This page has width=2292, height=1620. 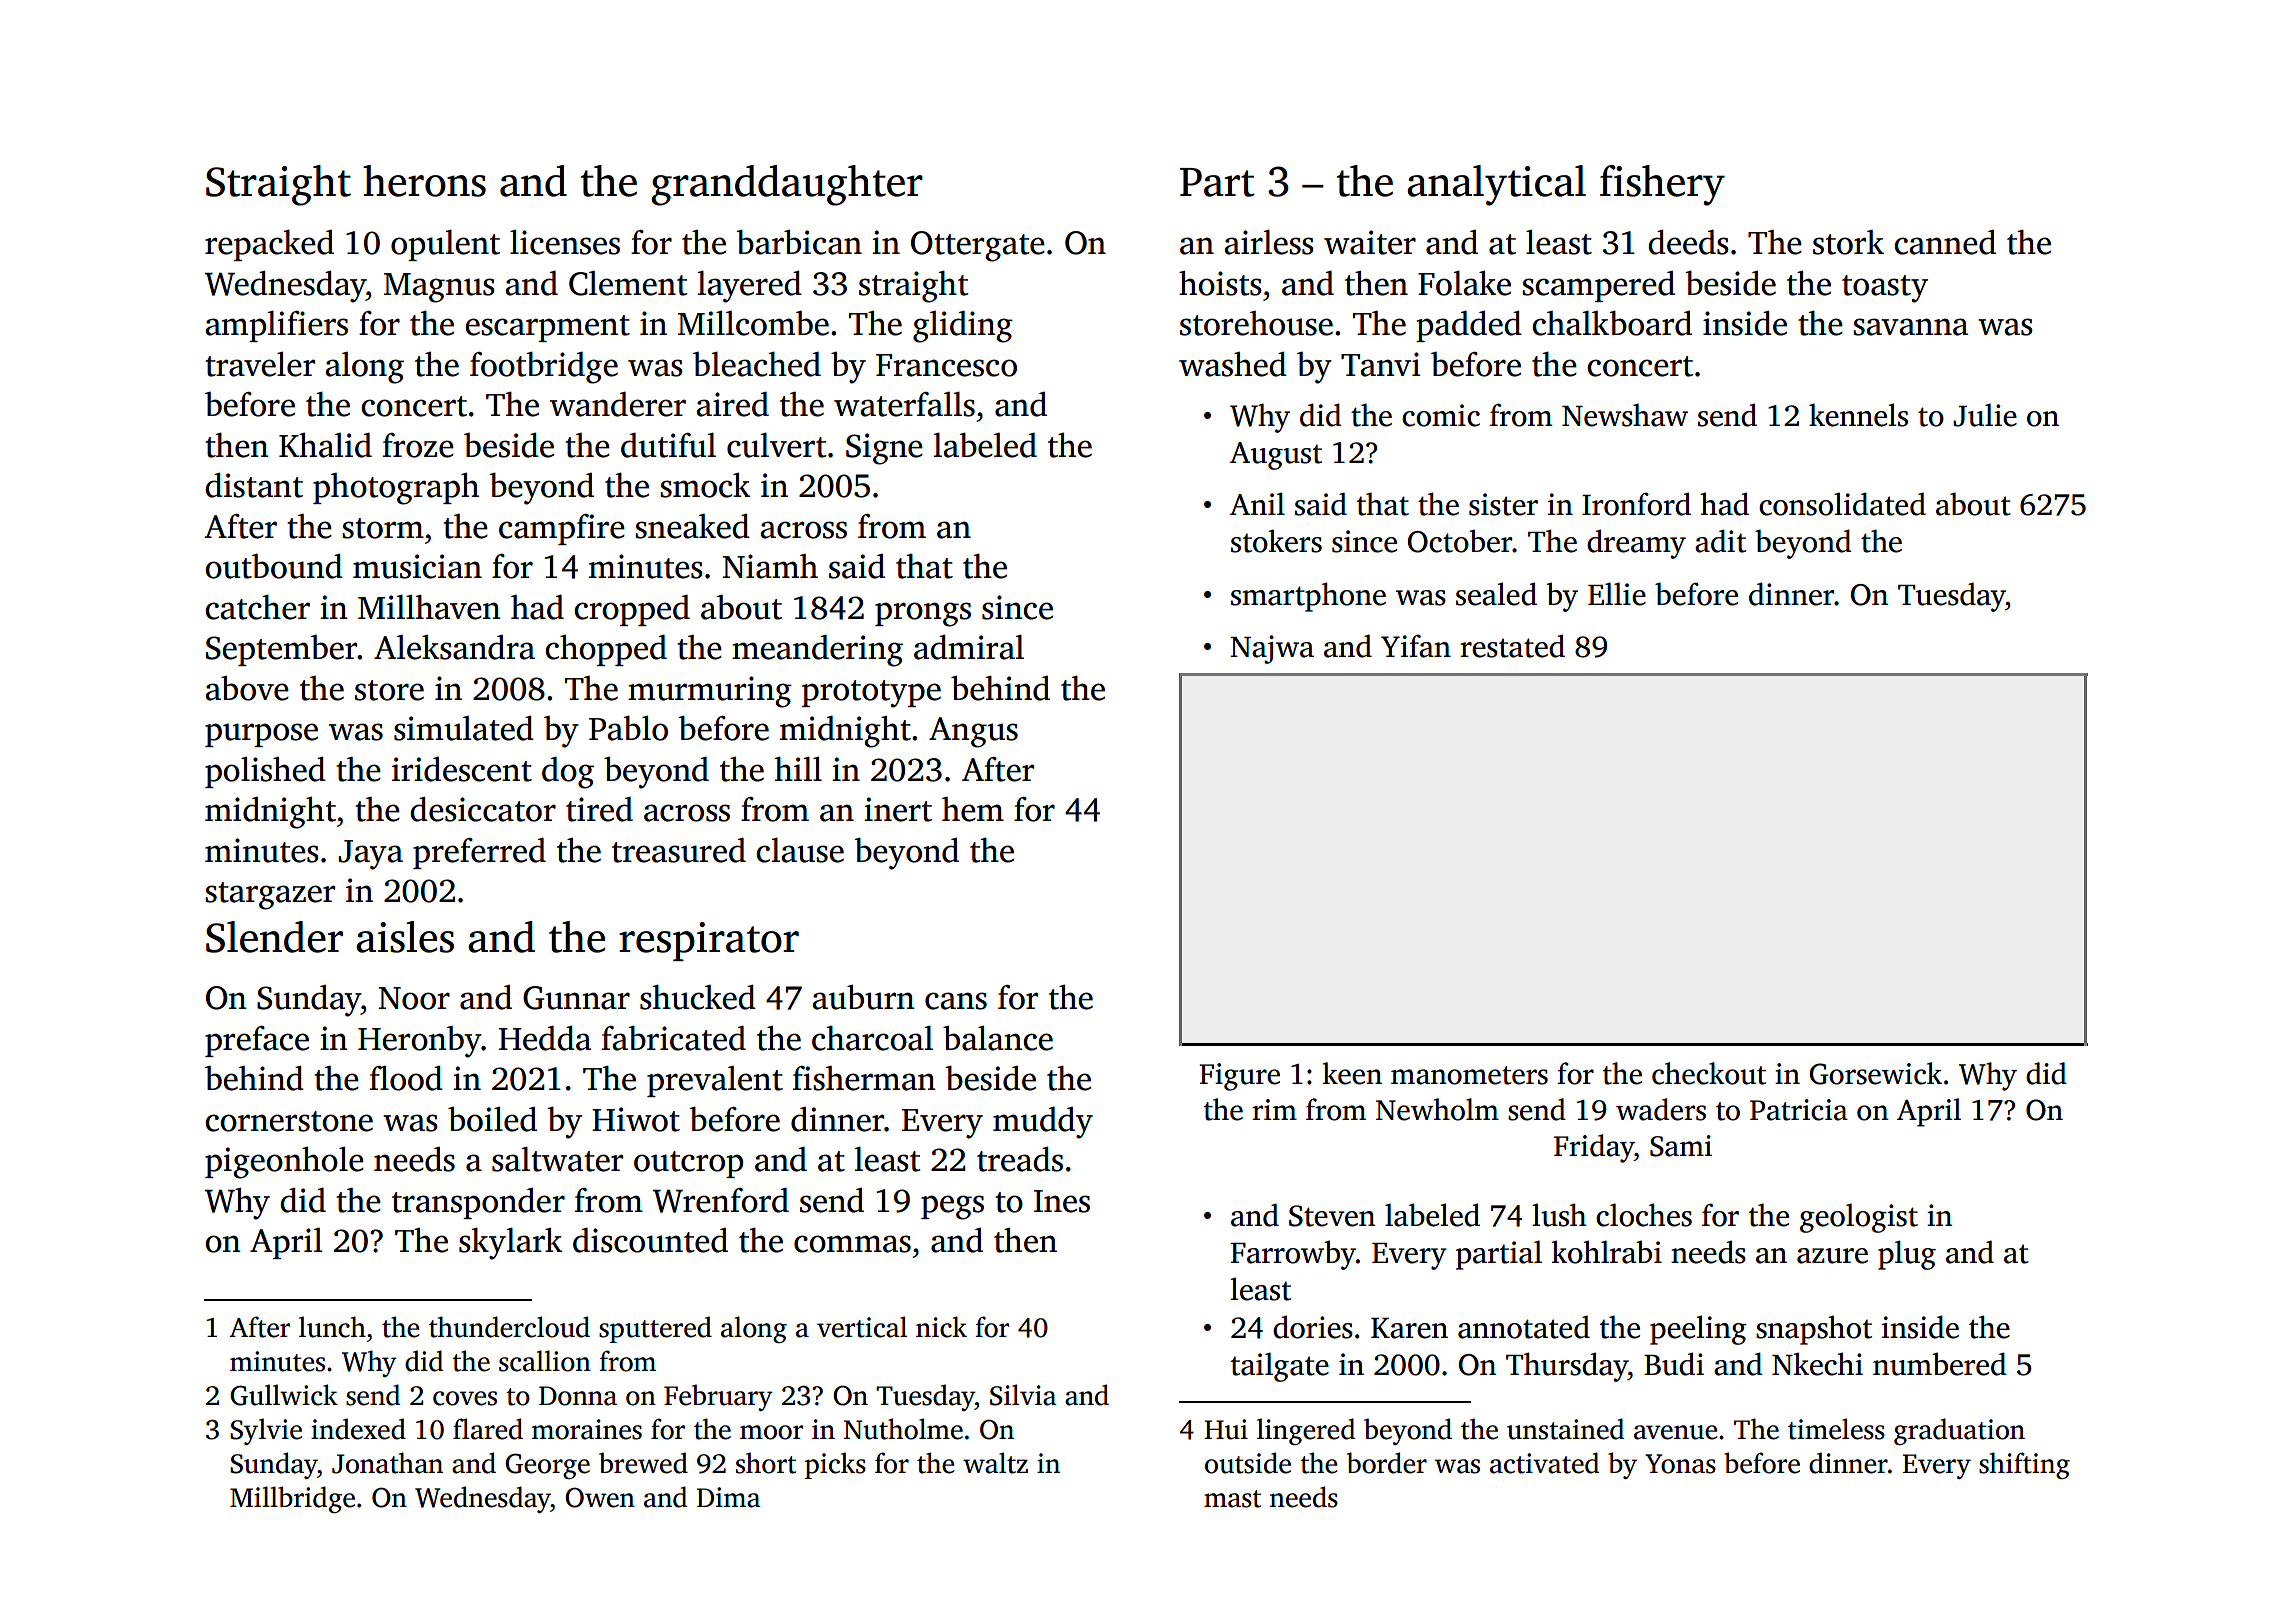 I want to click on fisherman, so click(x=864, y=1078).
